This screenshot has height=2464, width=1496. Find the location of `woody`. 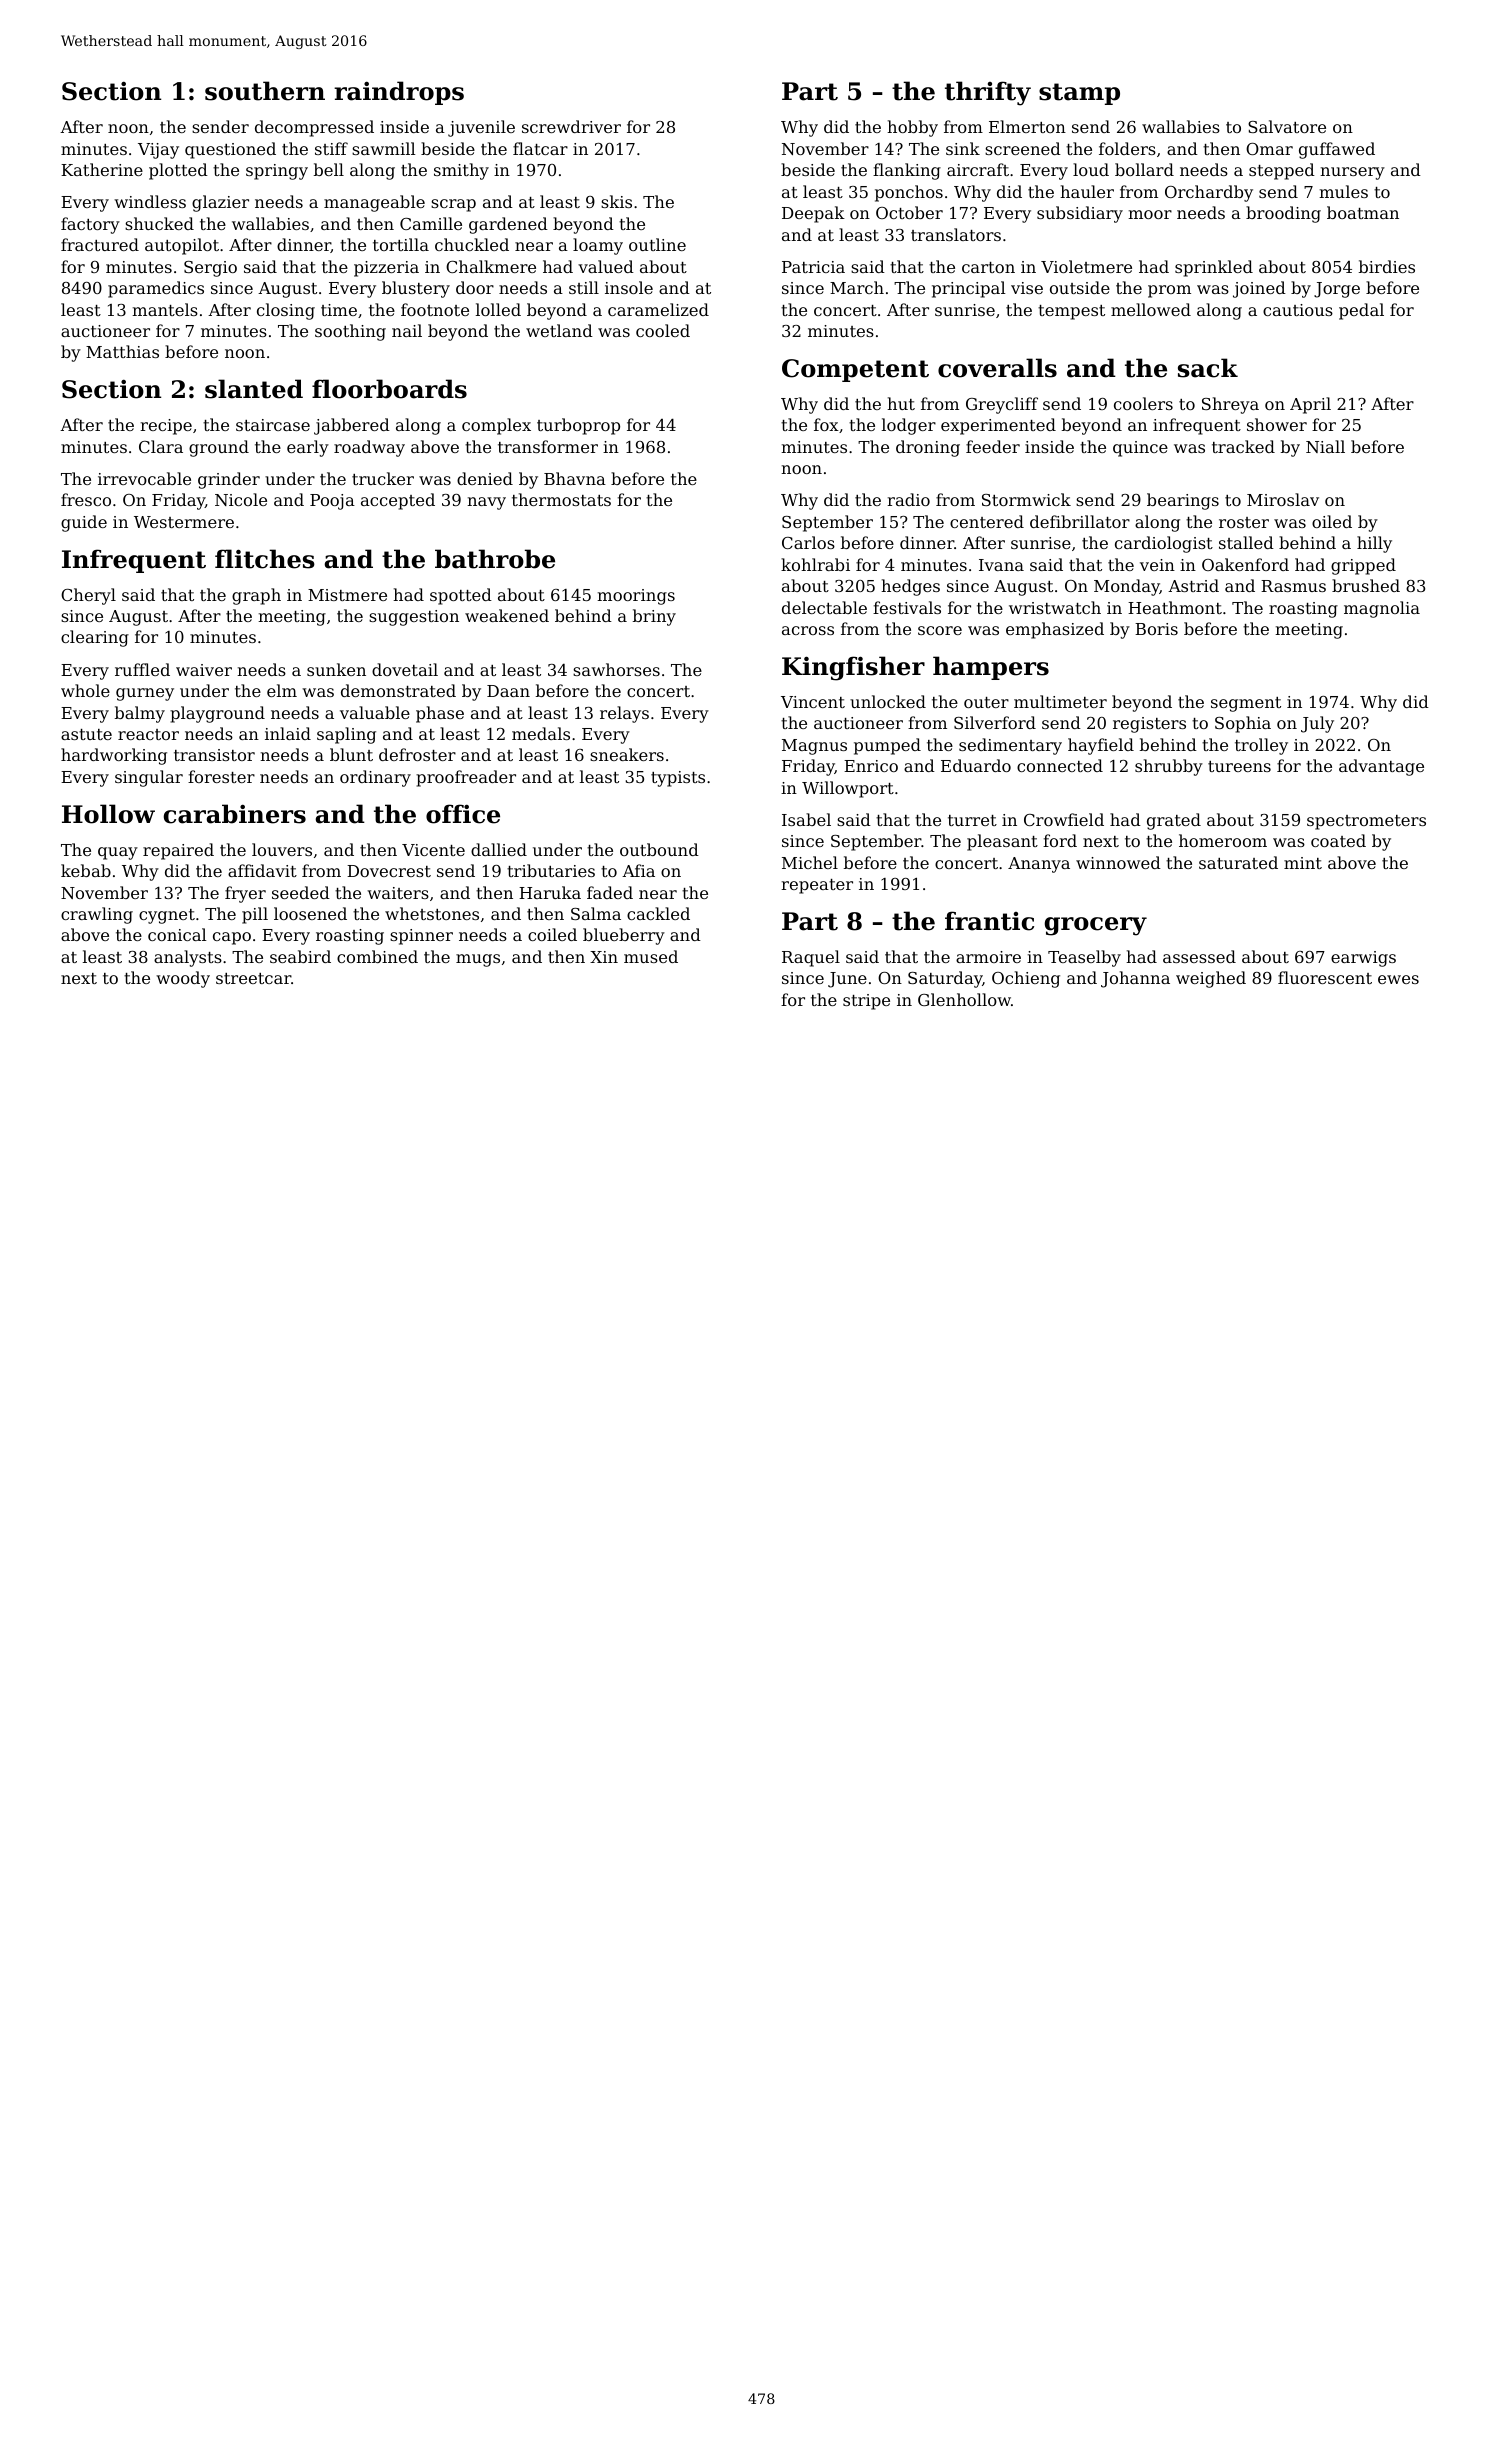

woody is located at coordinates (183, 979).
